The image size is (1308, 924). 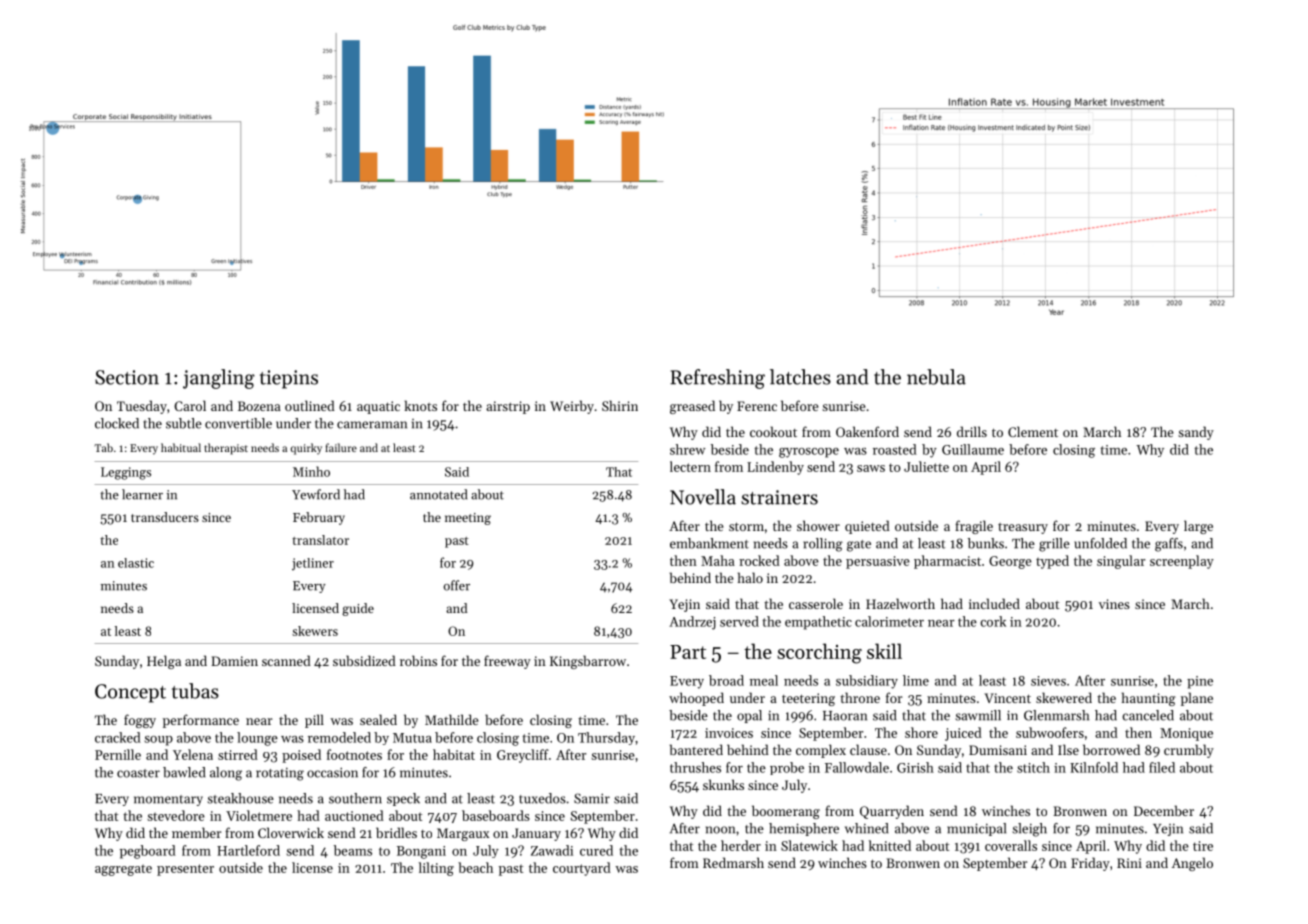 I want to click on meeting, so click(x=468, y=519).
